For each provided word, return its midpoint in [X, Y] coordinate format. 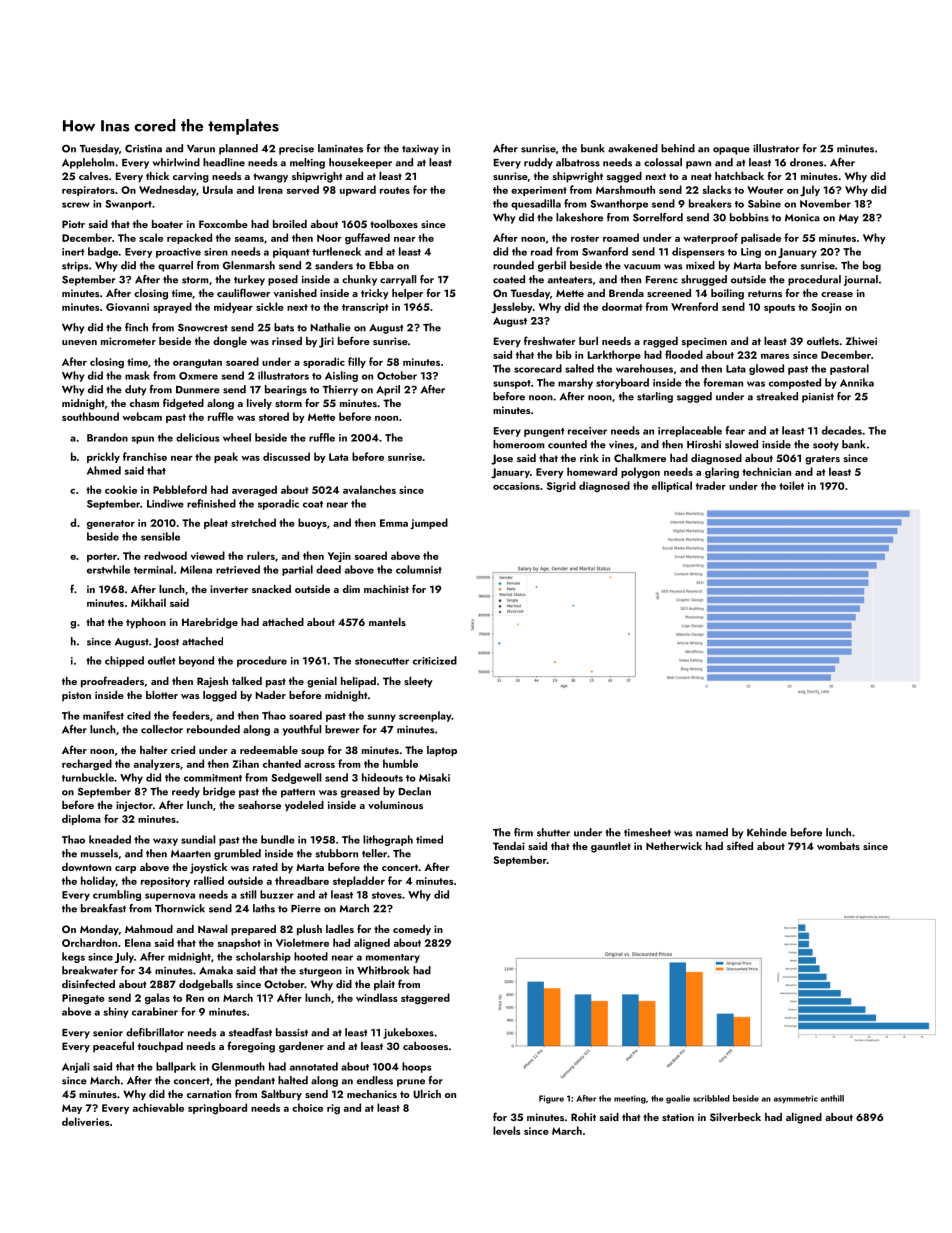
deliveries [86, 1121]
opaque [731, 151]
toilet [791, 485]
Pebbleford [180, 489]
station [678, 1117]
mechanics [372, 1094]
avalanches [369, 489]
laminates [340, 148]
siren [216, 252]
